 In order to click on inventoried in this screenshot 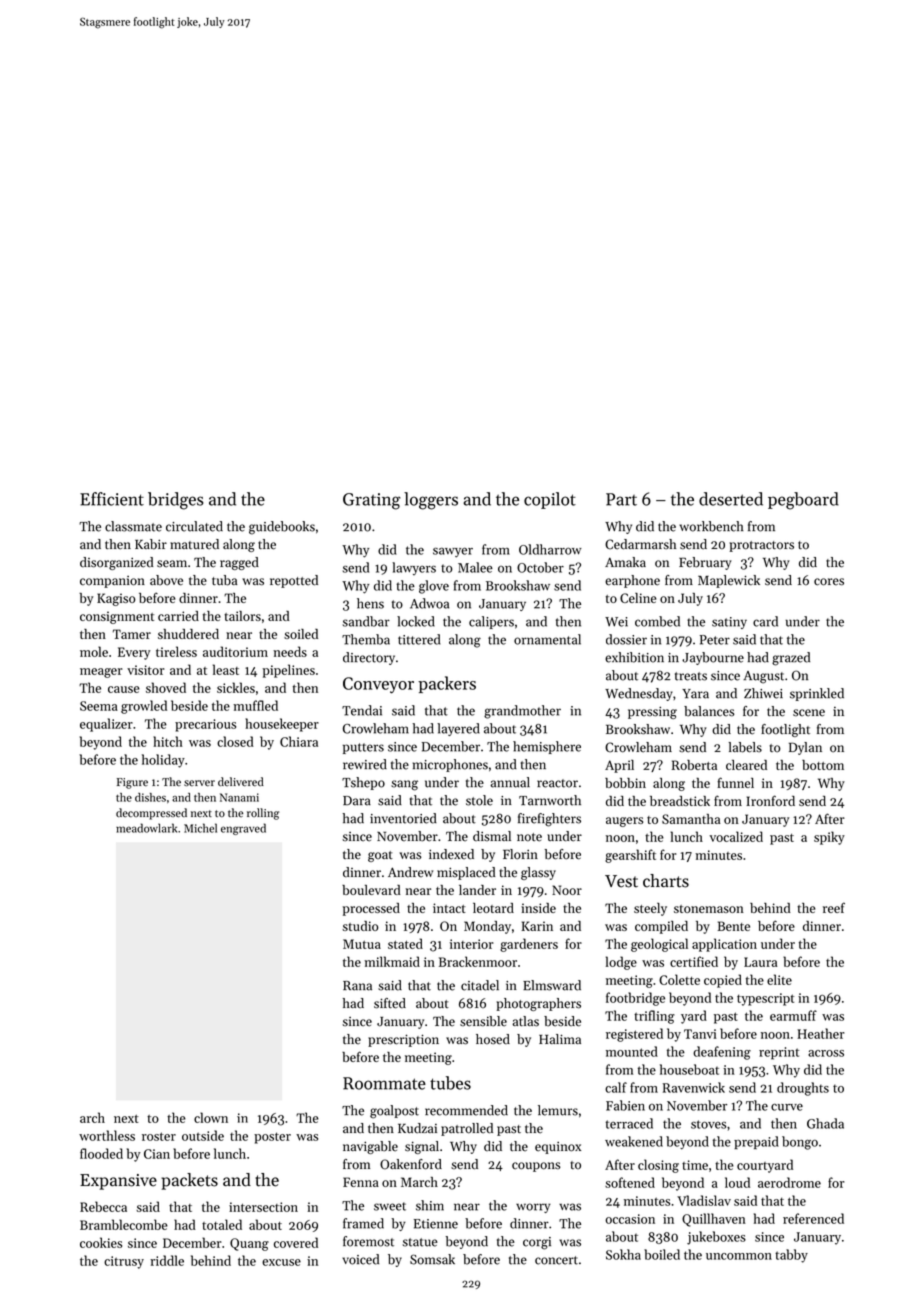, I will do `click(403, 818)`.
